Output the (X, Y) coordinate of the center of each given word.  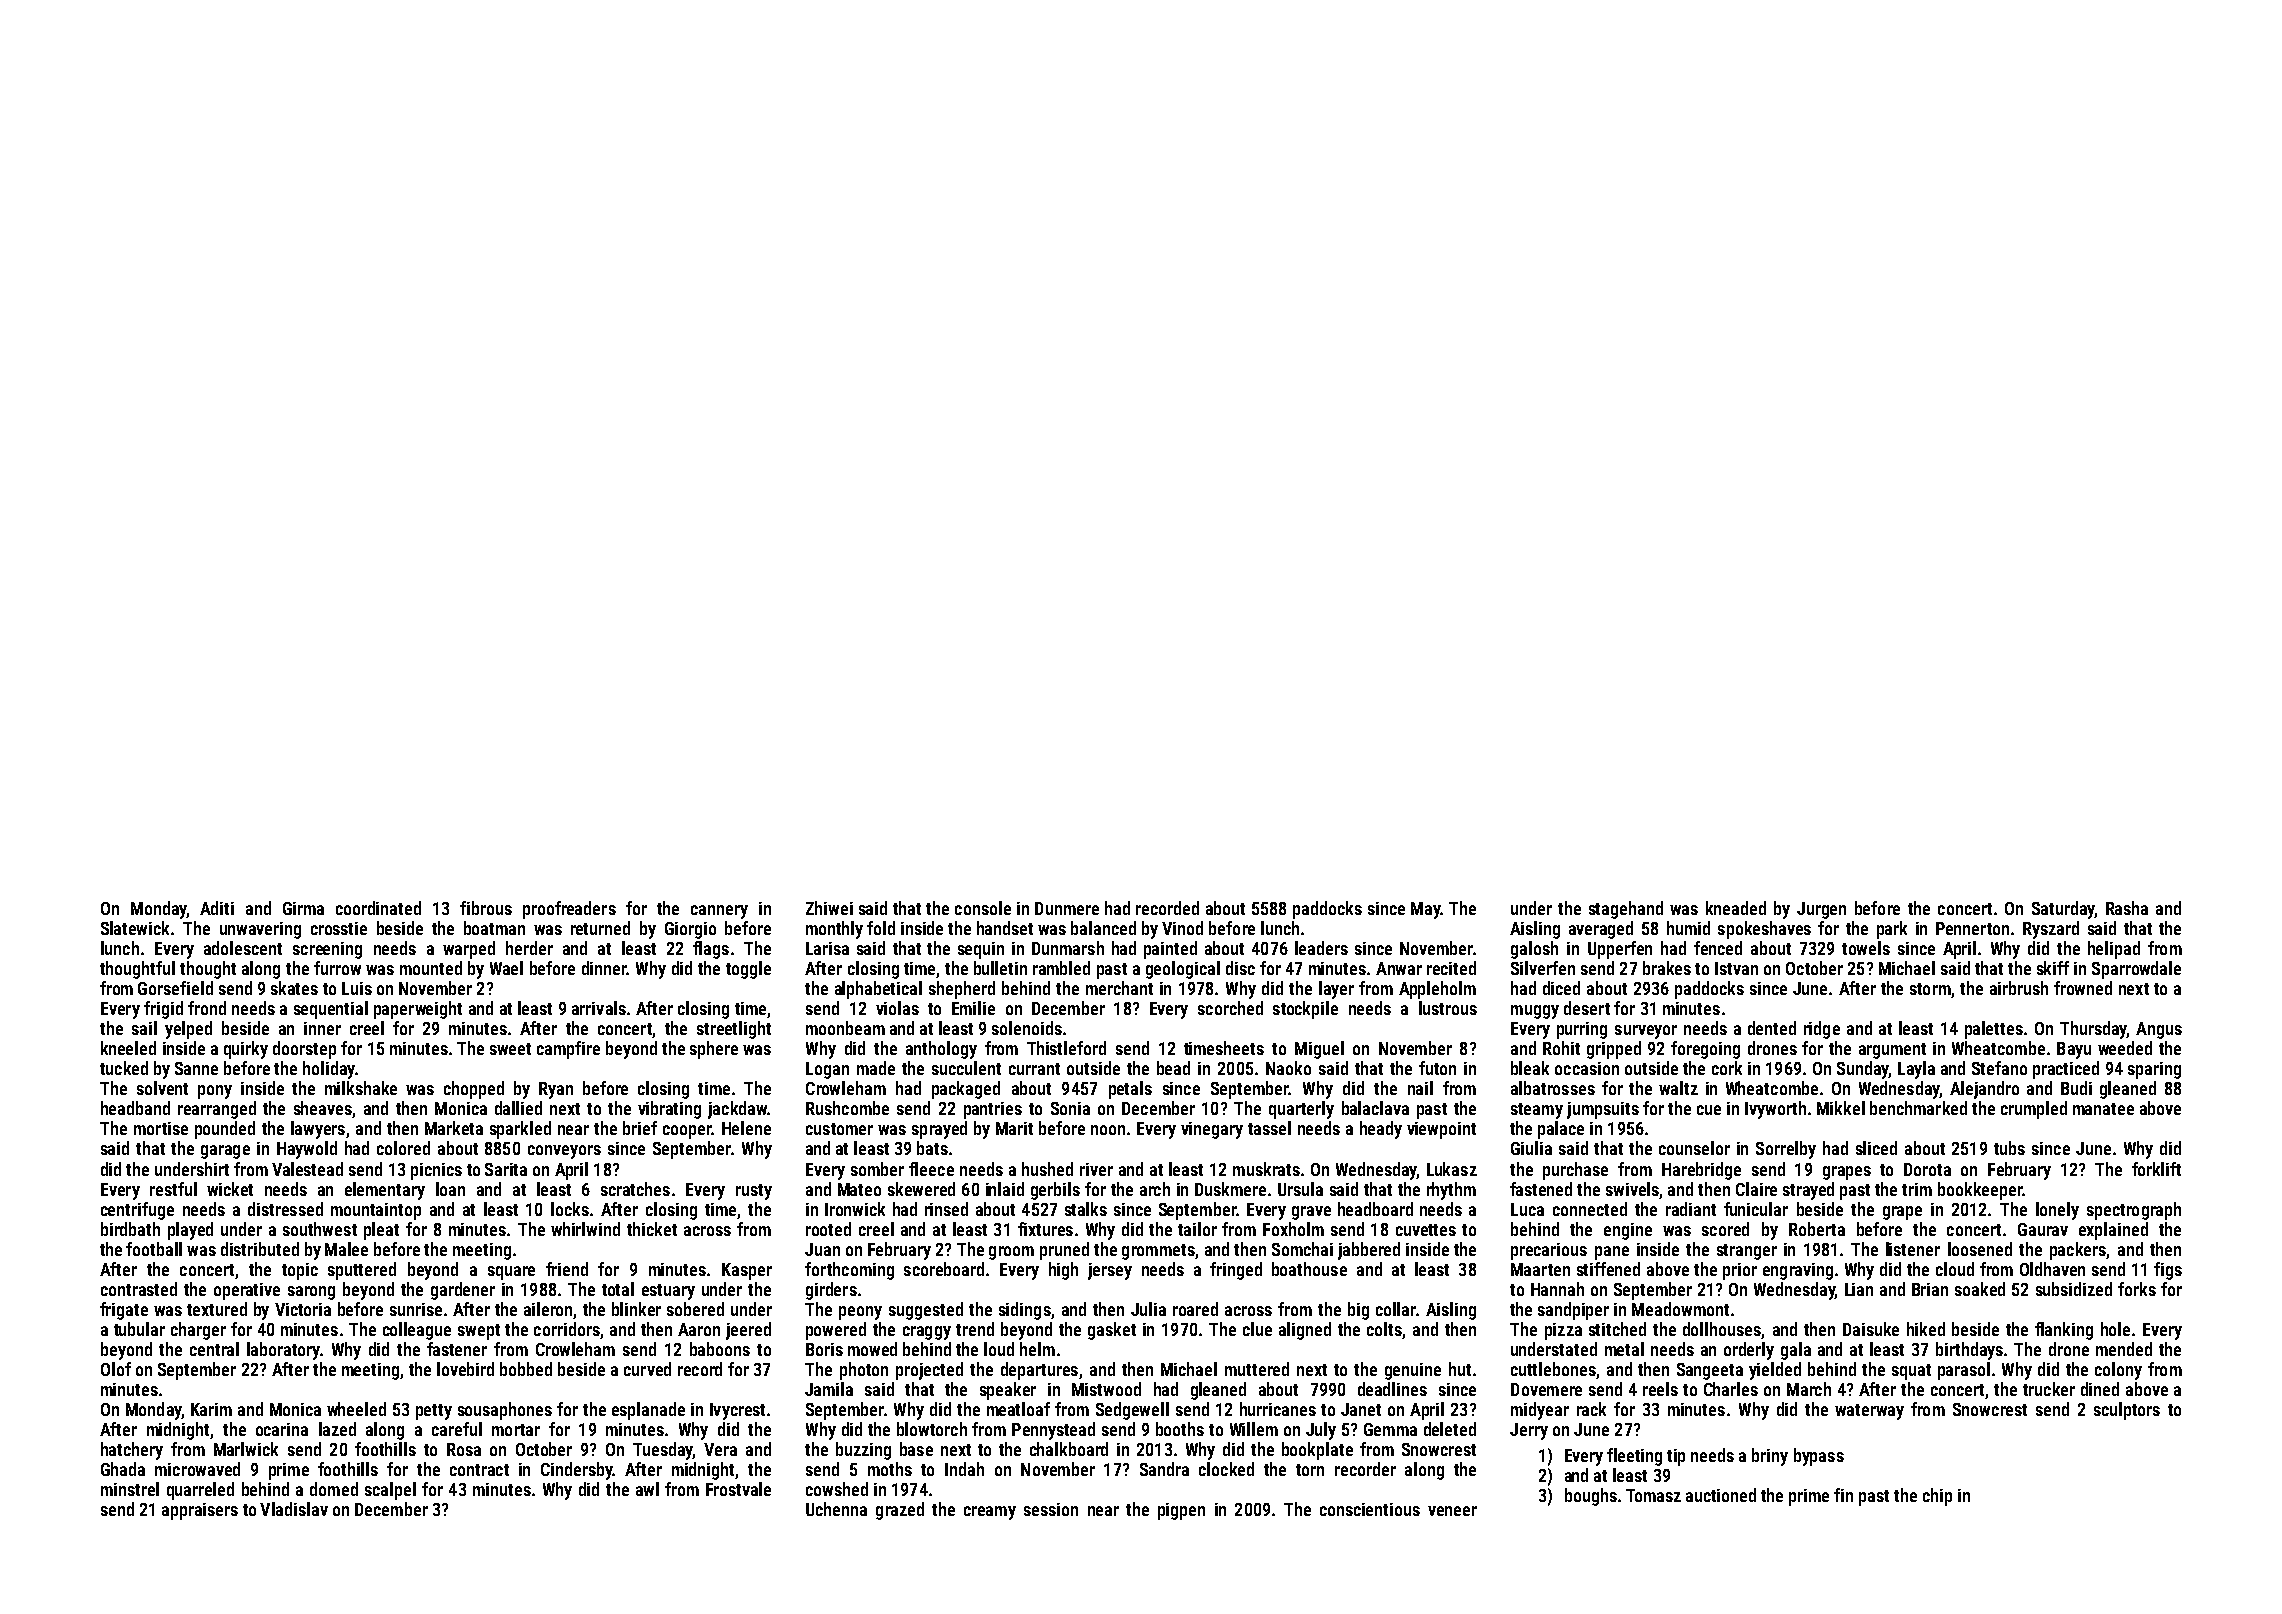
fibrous (486, 908)
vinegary (1212, 1130)
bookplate (1317, 1451)
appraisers (200, 1511)
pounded (225, 1130)
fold (881, 928)
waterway (1869, 1412)
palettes (1994, 1030)
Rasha (2127, 908)
